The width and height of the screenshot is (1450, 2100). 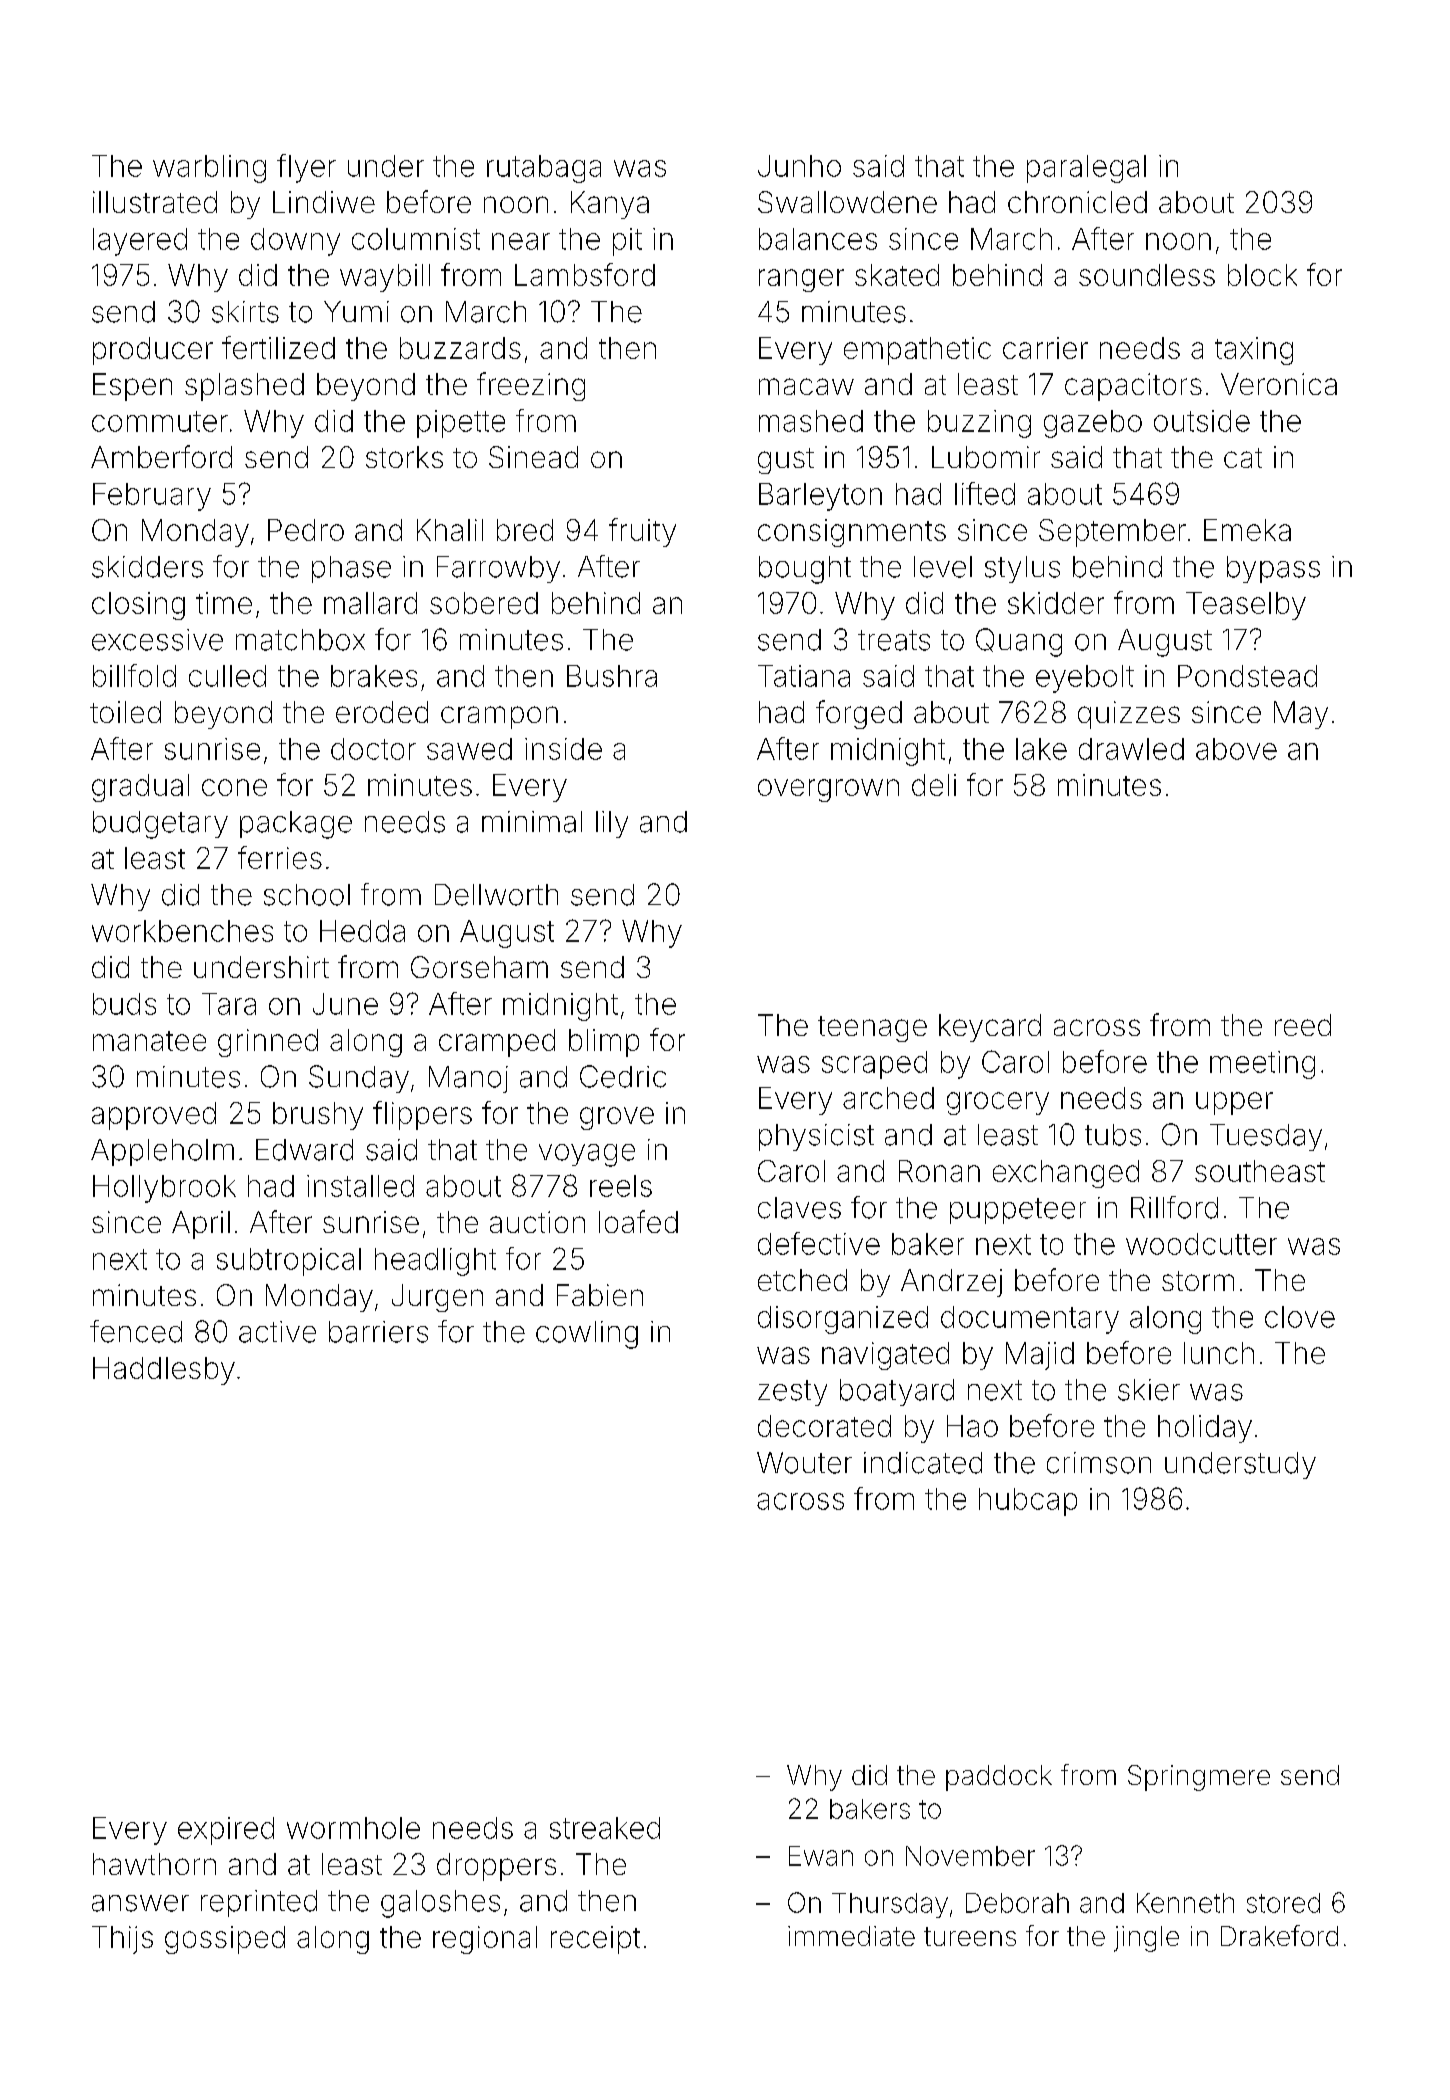 I want to click on southeast, so click(x=1260, y=1171).
